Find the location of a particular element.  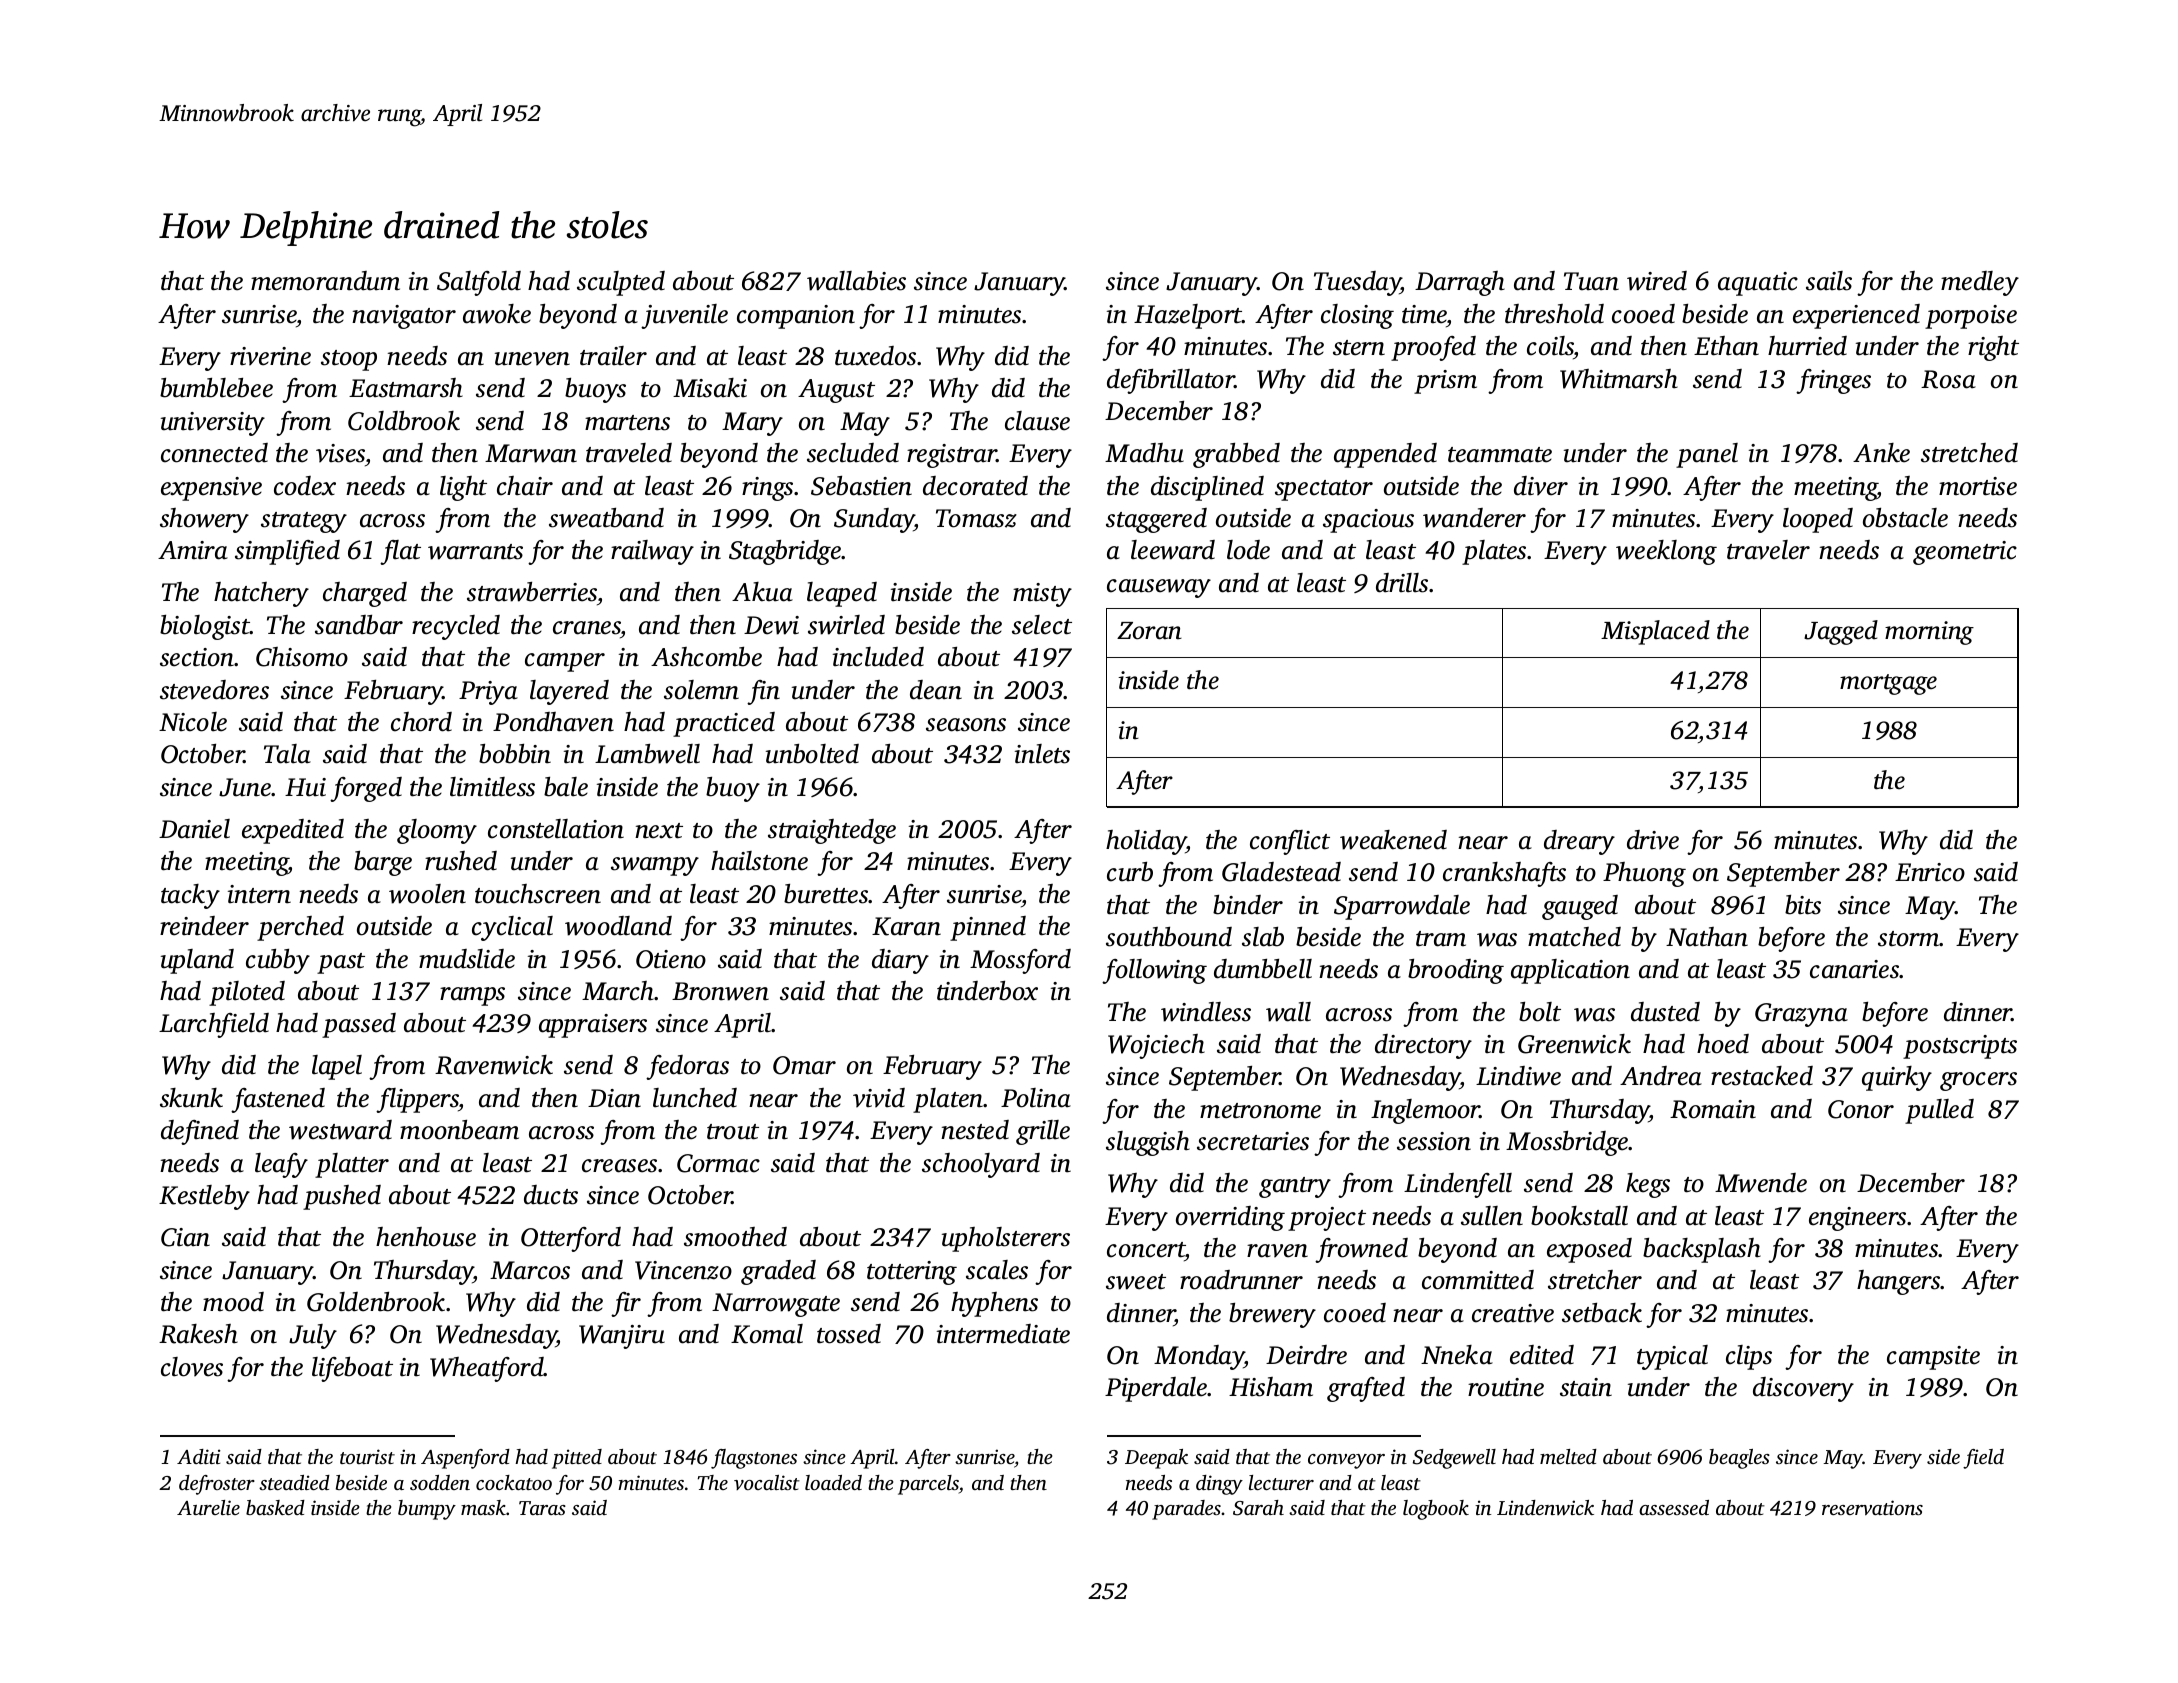

stretched is located at coordinates (1969, 453).
